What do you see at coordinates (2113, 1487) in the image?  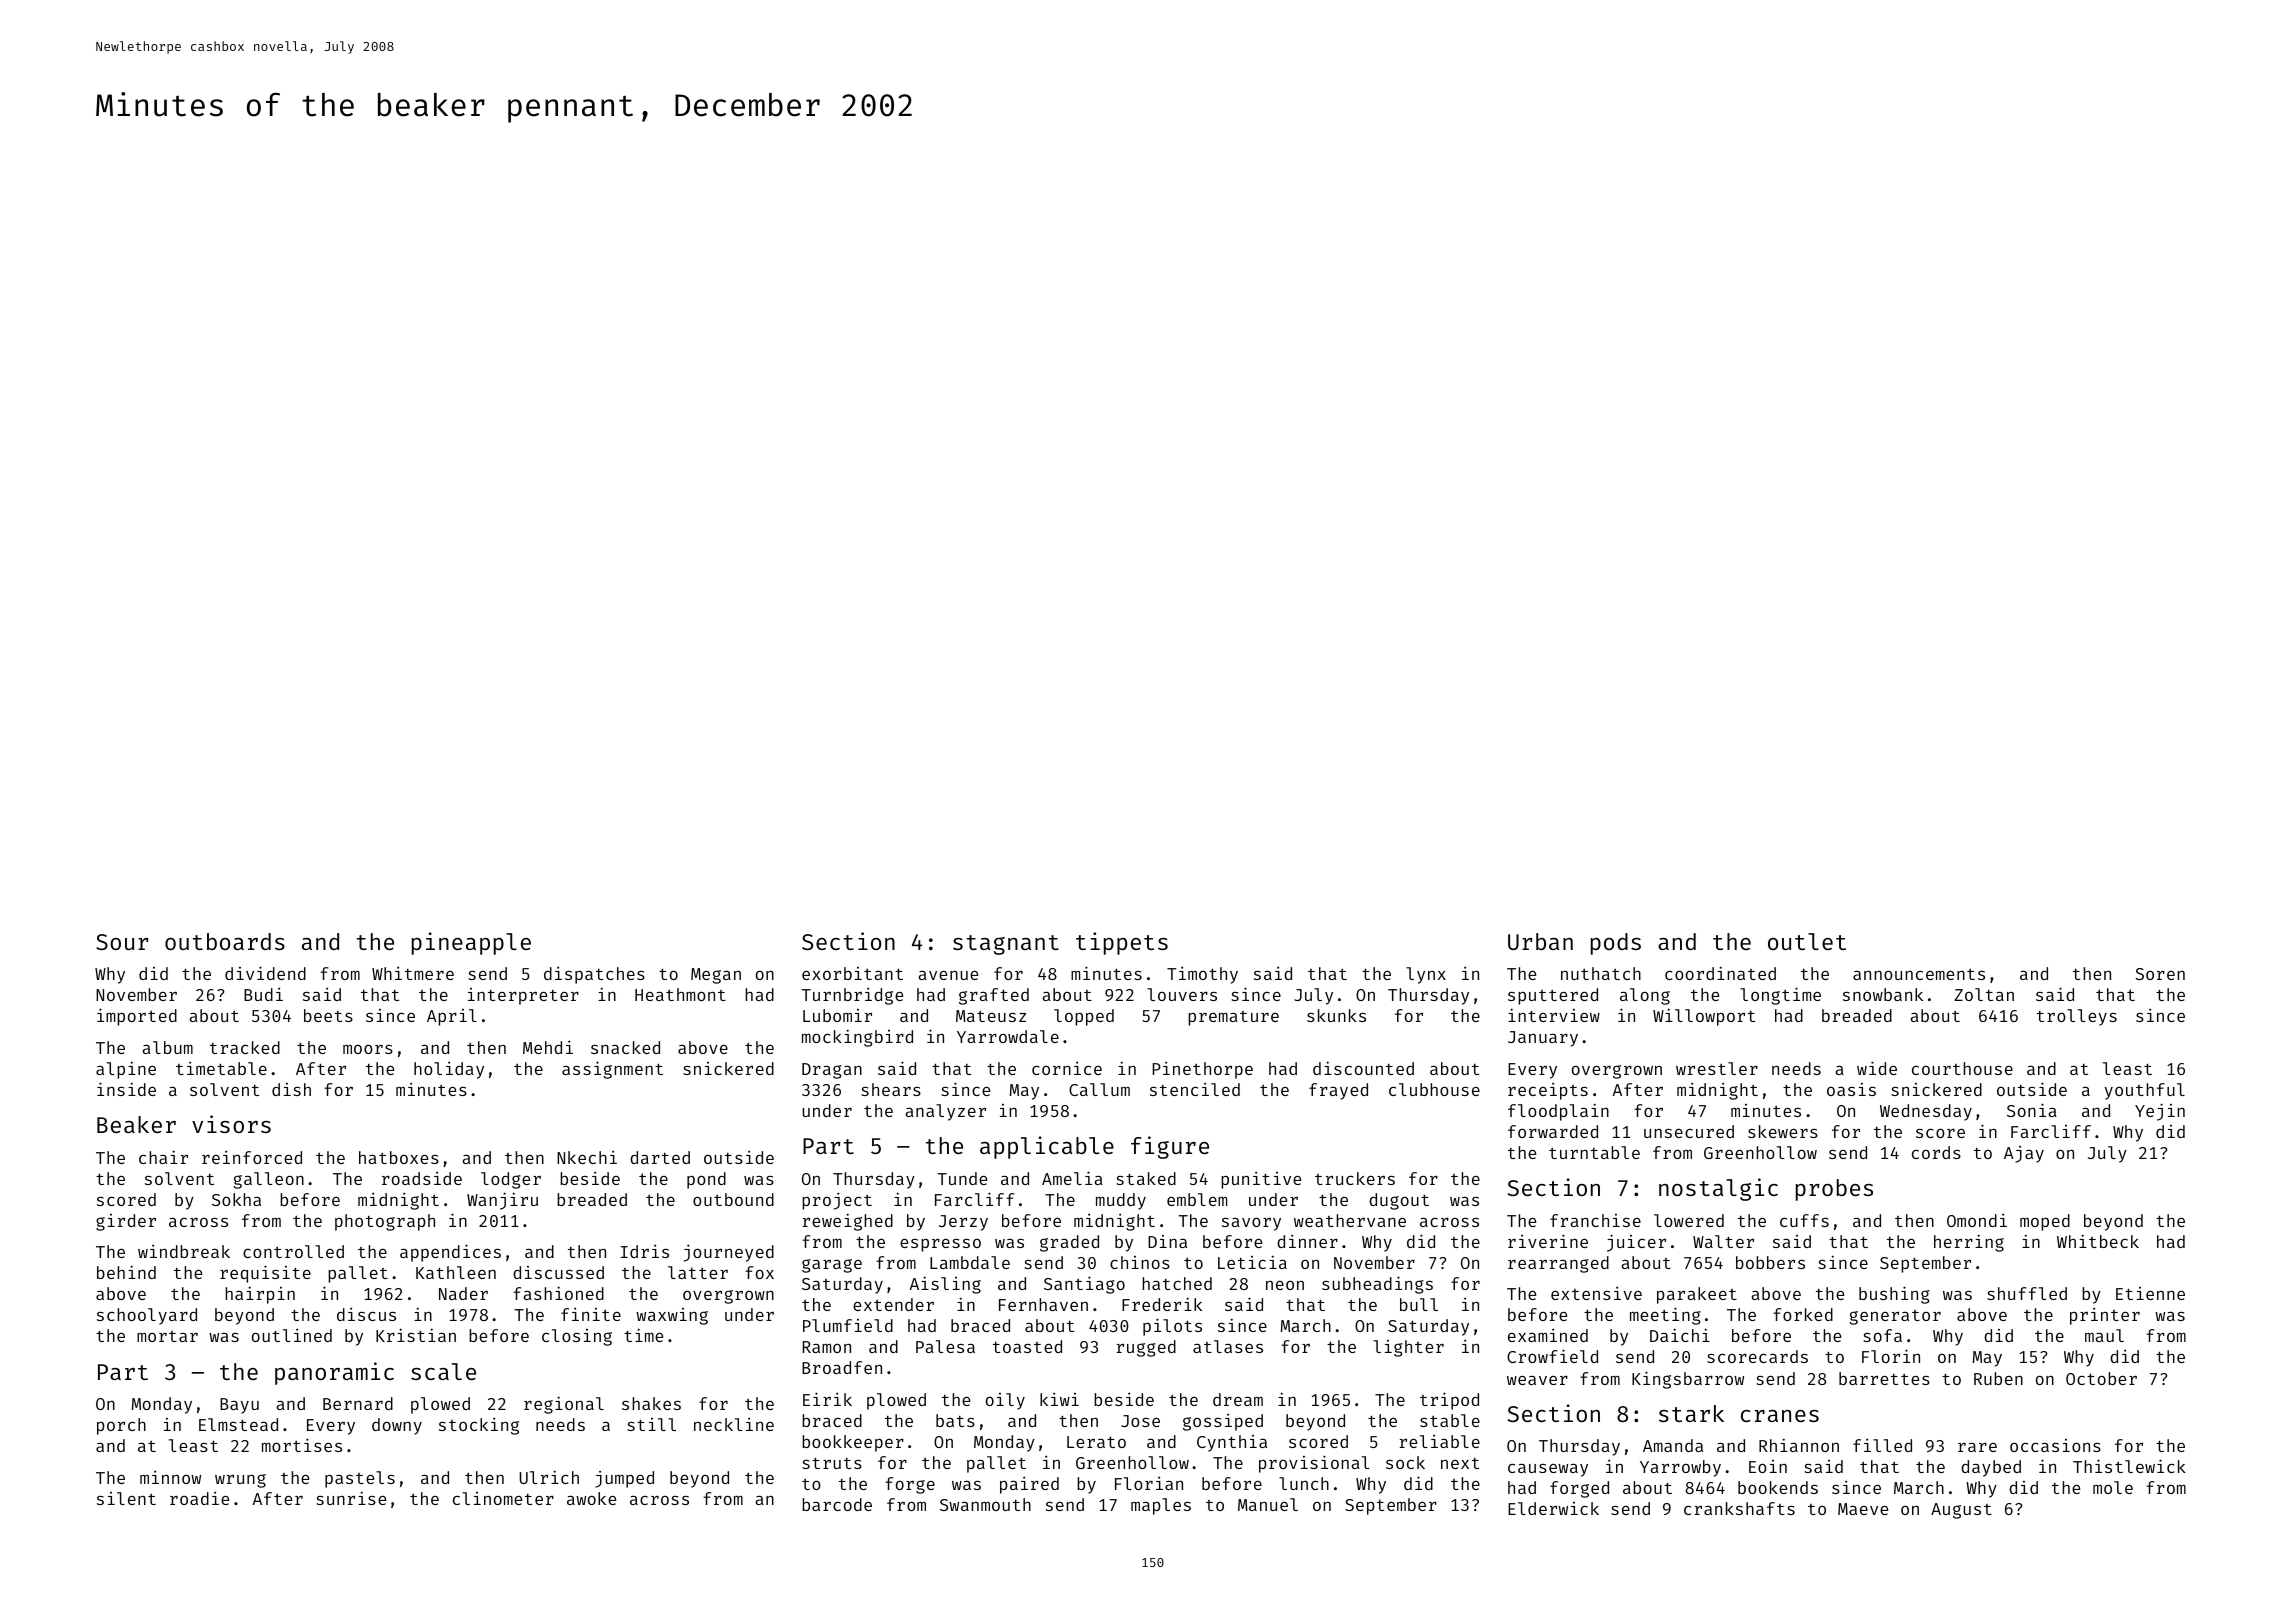 I see `mole` at bounding box center [2113, 1487].
